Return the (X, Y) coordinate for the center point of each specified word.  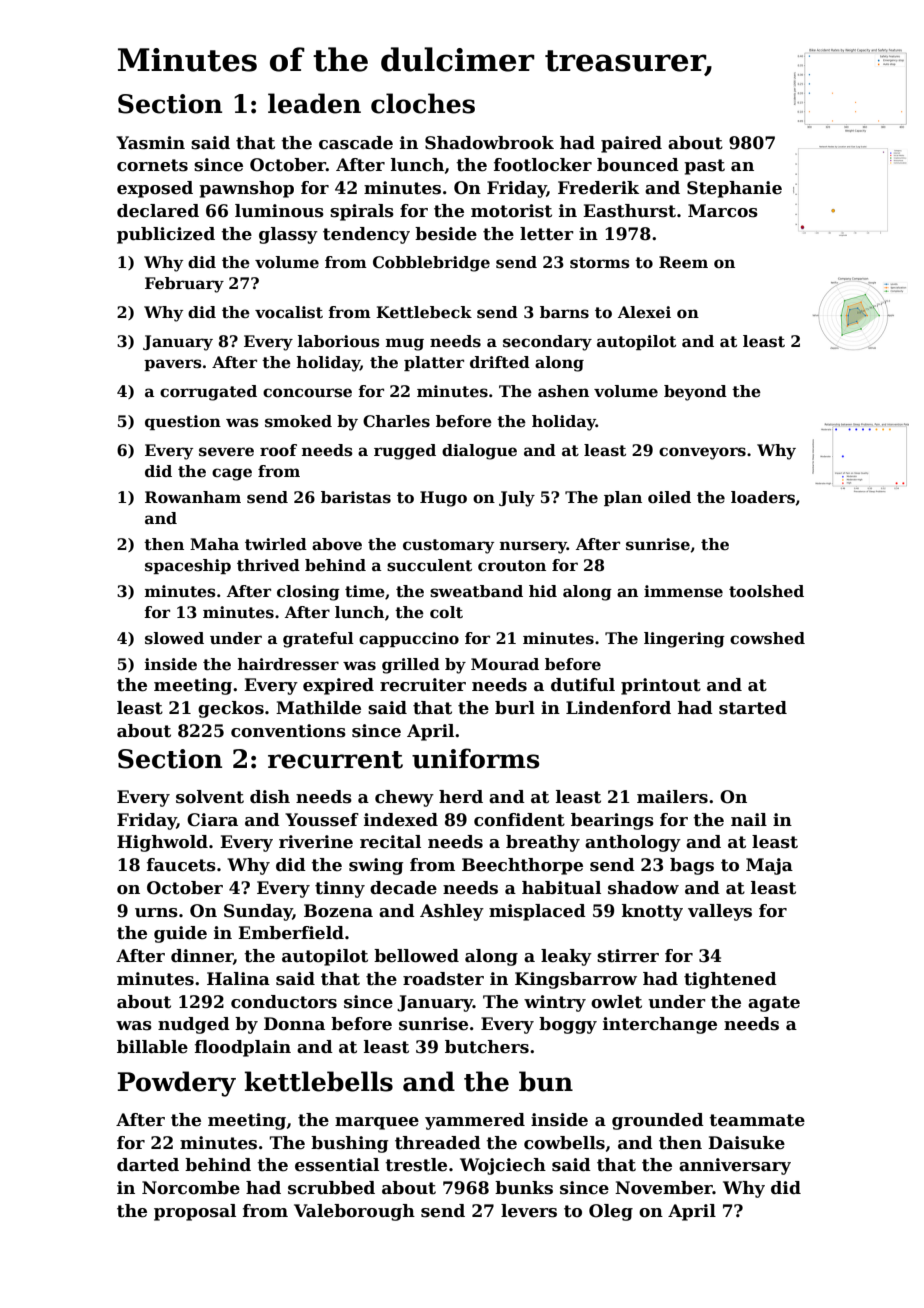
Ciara (212, 820)
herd (461, 797)
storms (600, 263)
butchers (487, 1047)
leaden (314, 103)
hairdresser (288, 664)
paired (631, 144)
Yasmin (150, 143)
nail (749, 820)
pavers (173, 365)
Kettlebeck (424, 312)
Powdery (177, 1084)
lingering (684, 640)
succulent (429, 565)
